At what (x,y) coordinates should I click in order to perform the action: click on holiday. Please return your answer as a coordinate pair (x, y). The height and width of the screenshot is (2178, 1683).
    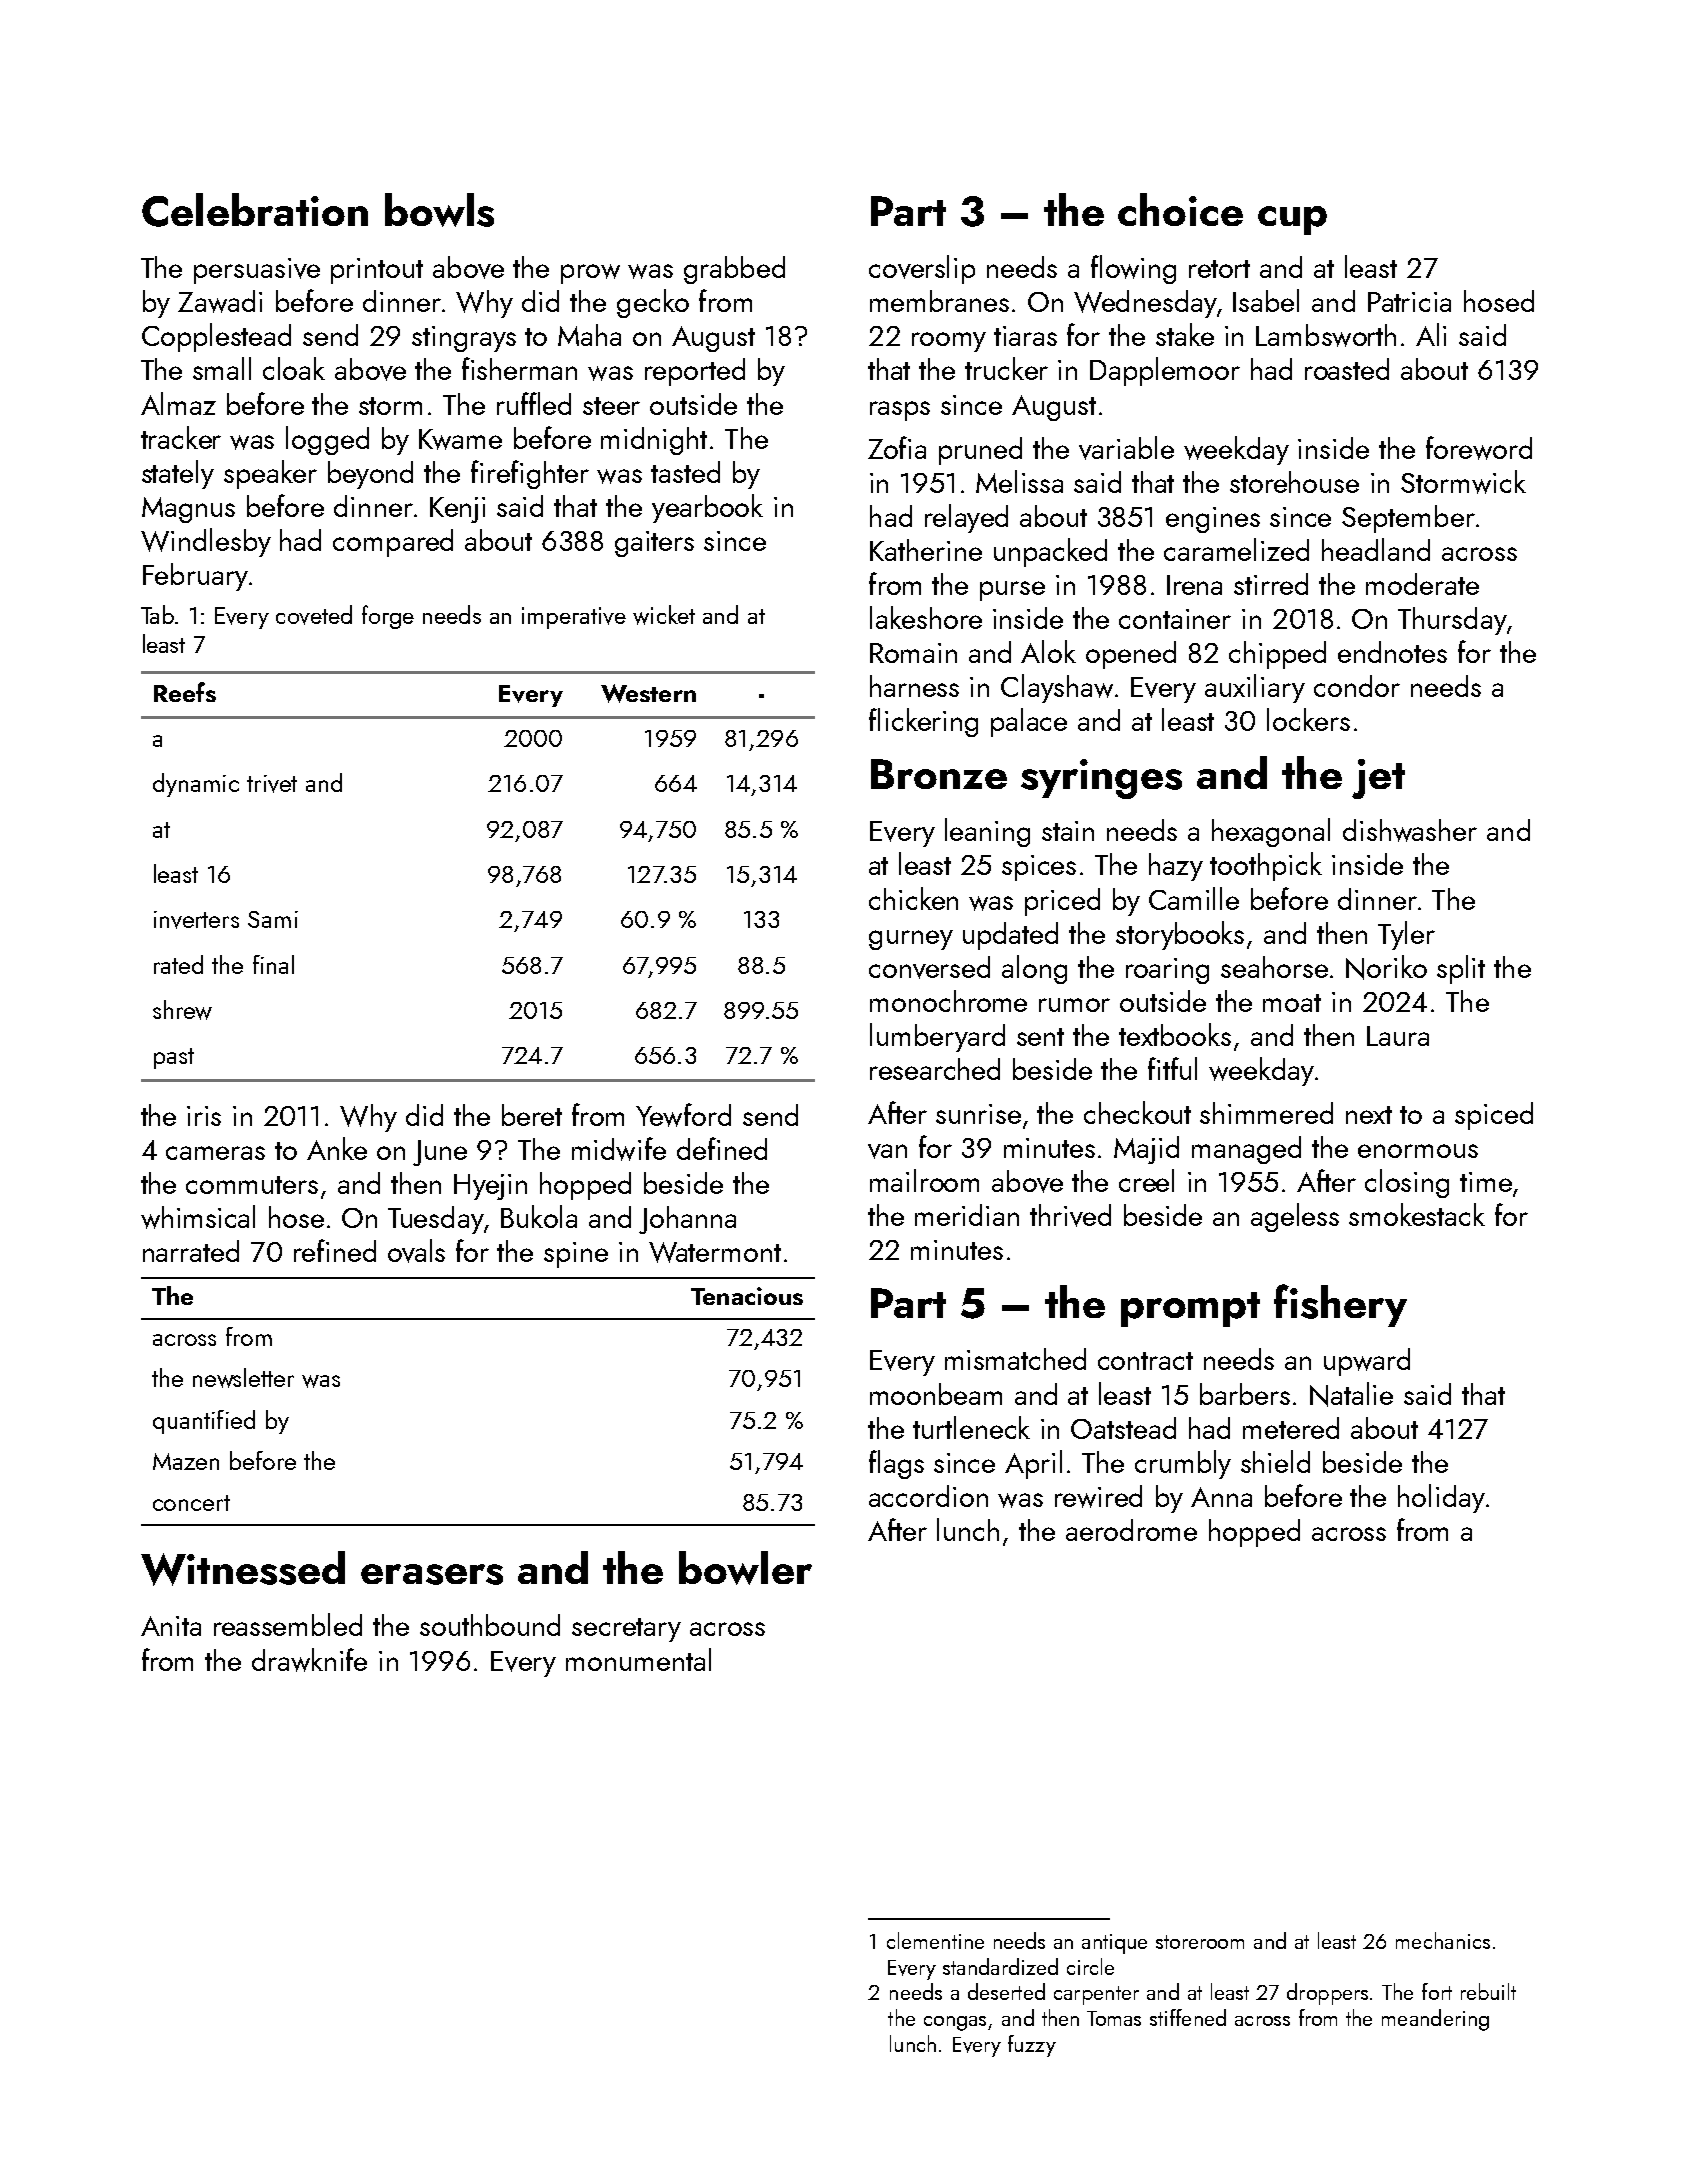
    Looking at the image, I should click on (1441, 1498).
